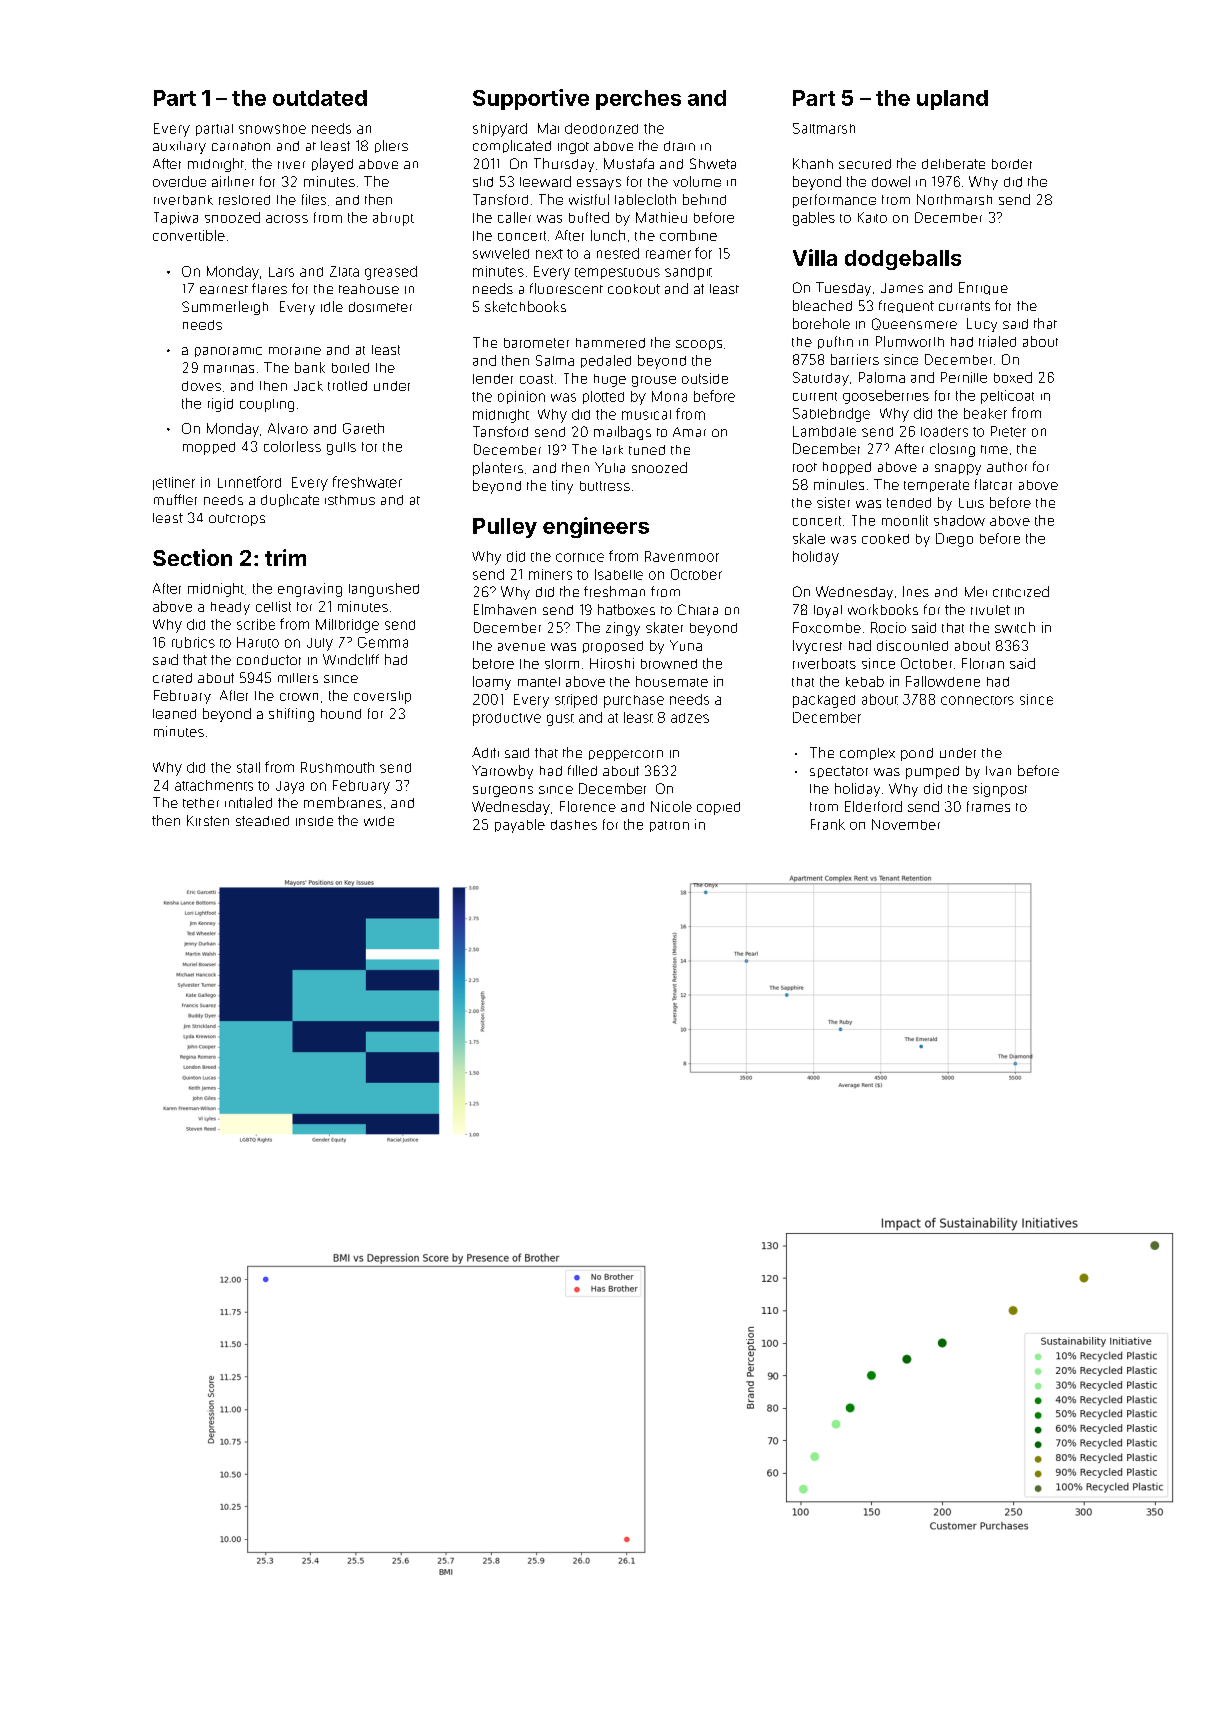 The height and width of the document is (1716, 1214). I want to click on heady, so click(230, 608).
